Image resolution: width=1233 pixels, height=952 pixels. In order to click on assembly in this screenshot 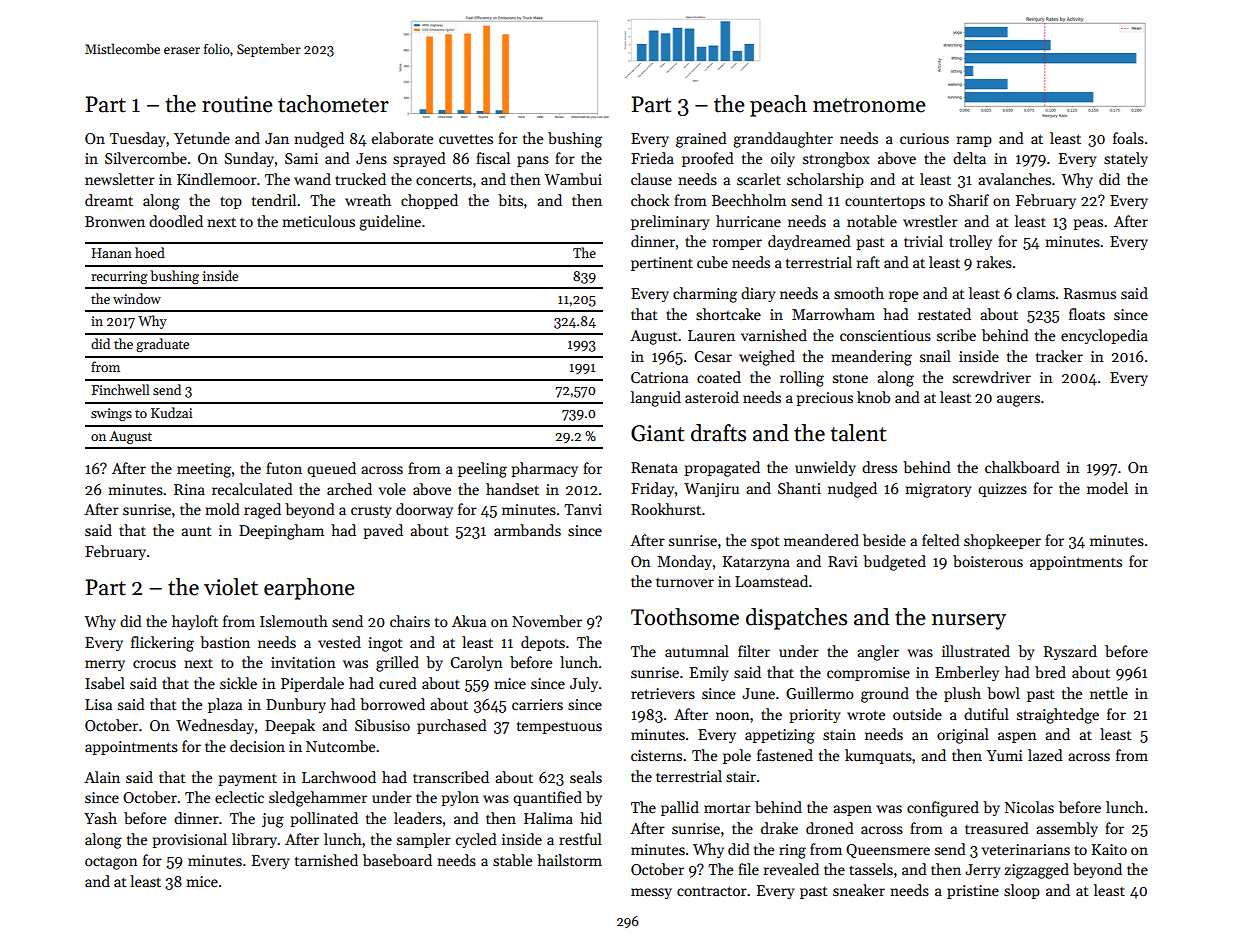, I will do `click(1067, 829)`.
